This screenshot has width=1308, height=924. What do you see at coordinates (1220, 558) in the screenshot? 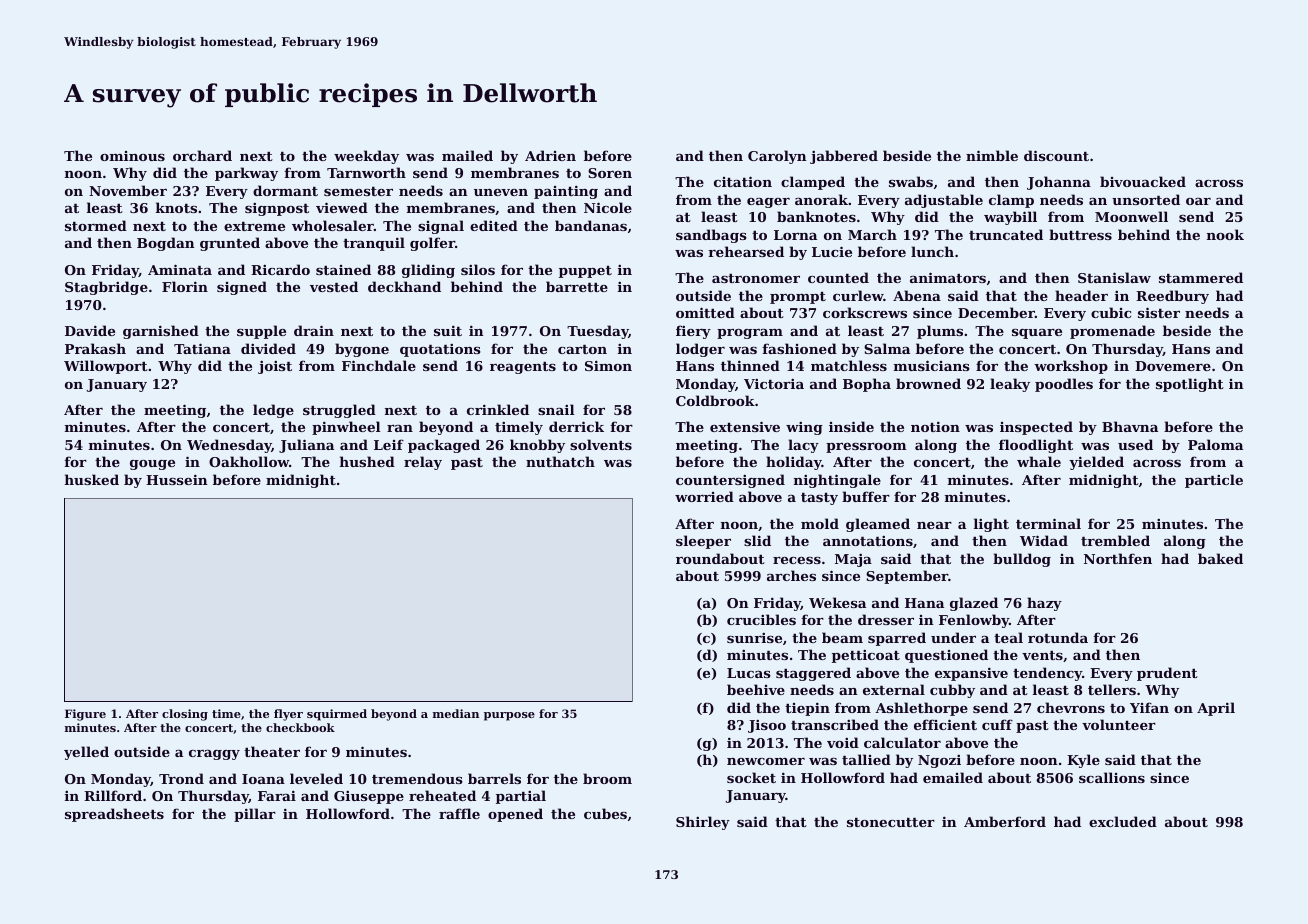
I see `baked` at bounding box center [1220, 558].
